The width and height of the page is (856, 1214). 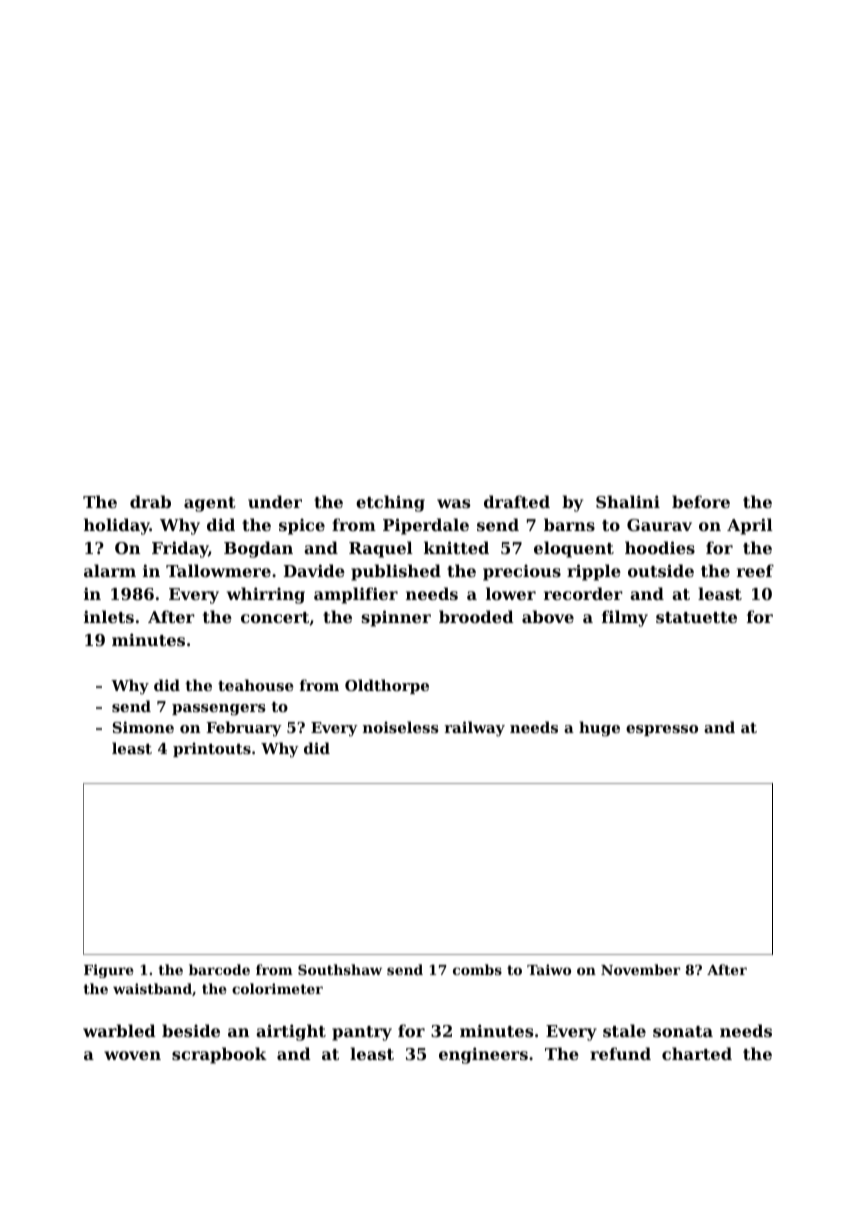 What do you see at coordinates (517, 501) in the page?
I see `drafted` at bounding box center [517, 501].
